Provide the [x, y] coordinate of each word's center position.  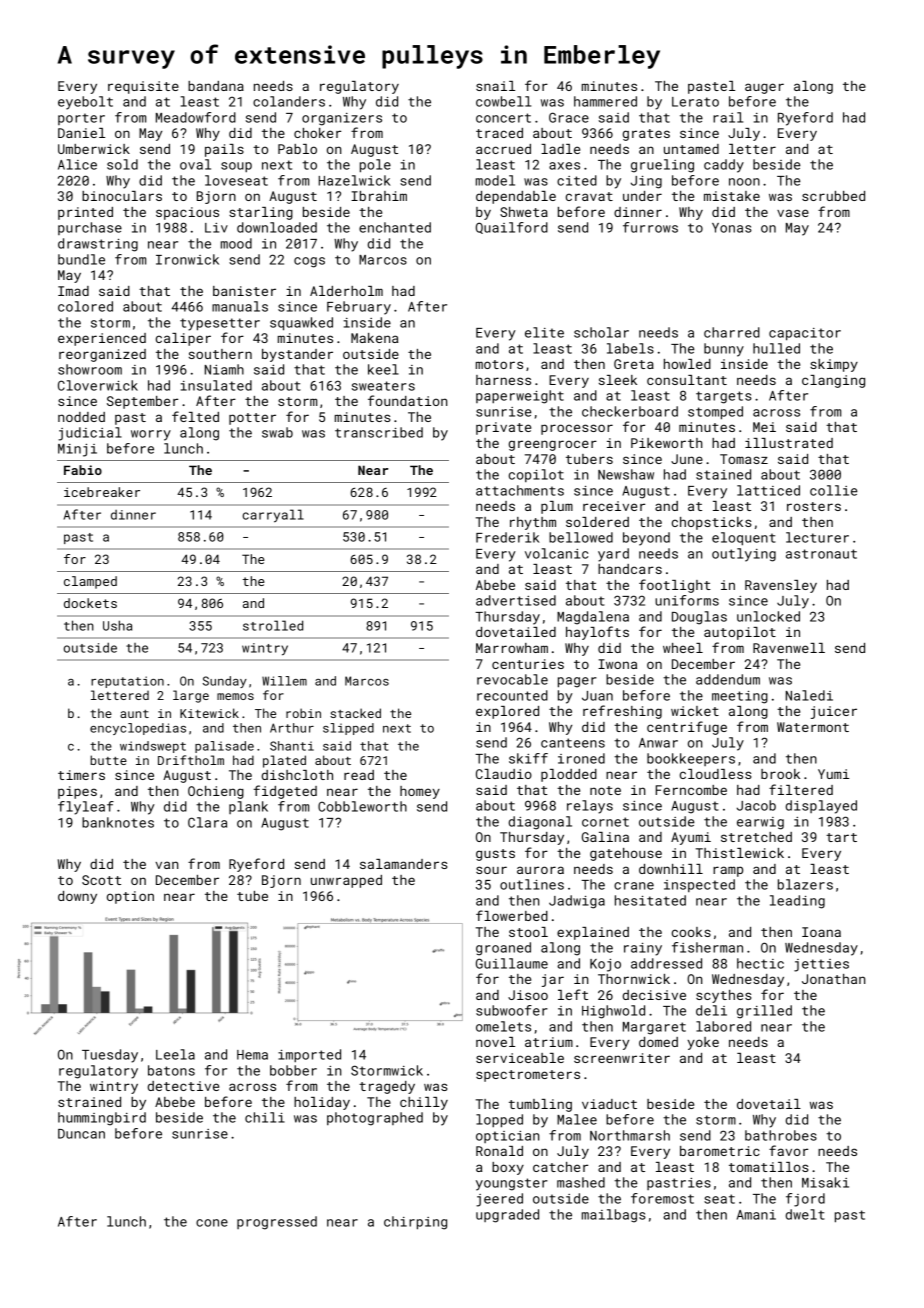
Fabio [83, 470]
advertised [516, 600]
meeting [740, 697]
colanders [289, 101]
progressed [277, 1223]
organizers [342, 119]
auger [764, 88]
